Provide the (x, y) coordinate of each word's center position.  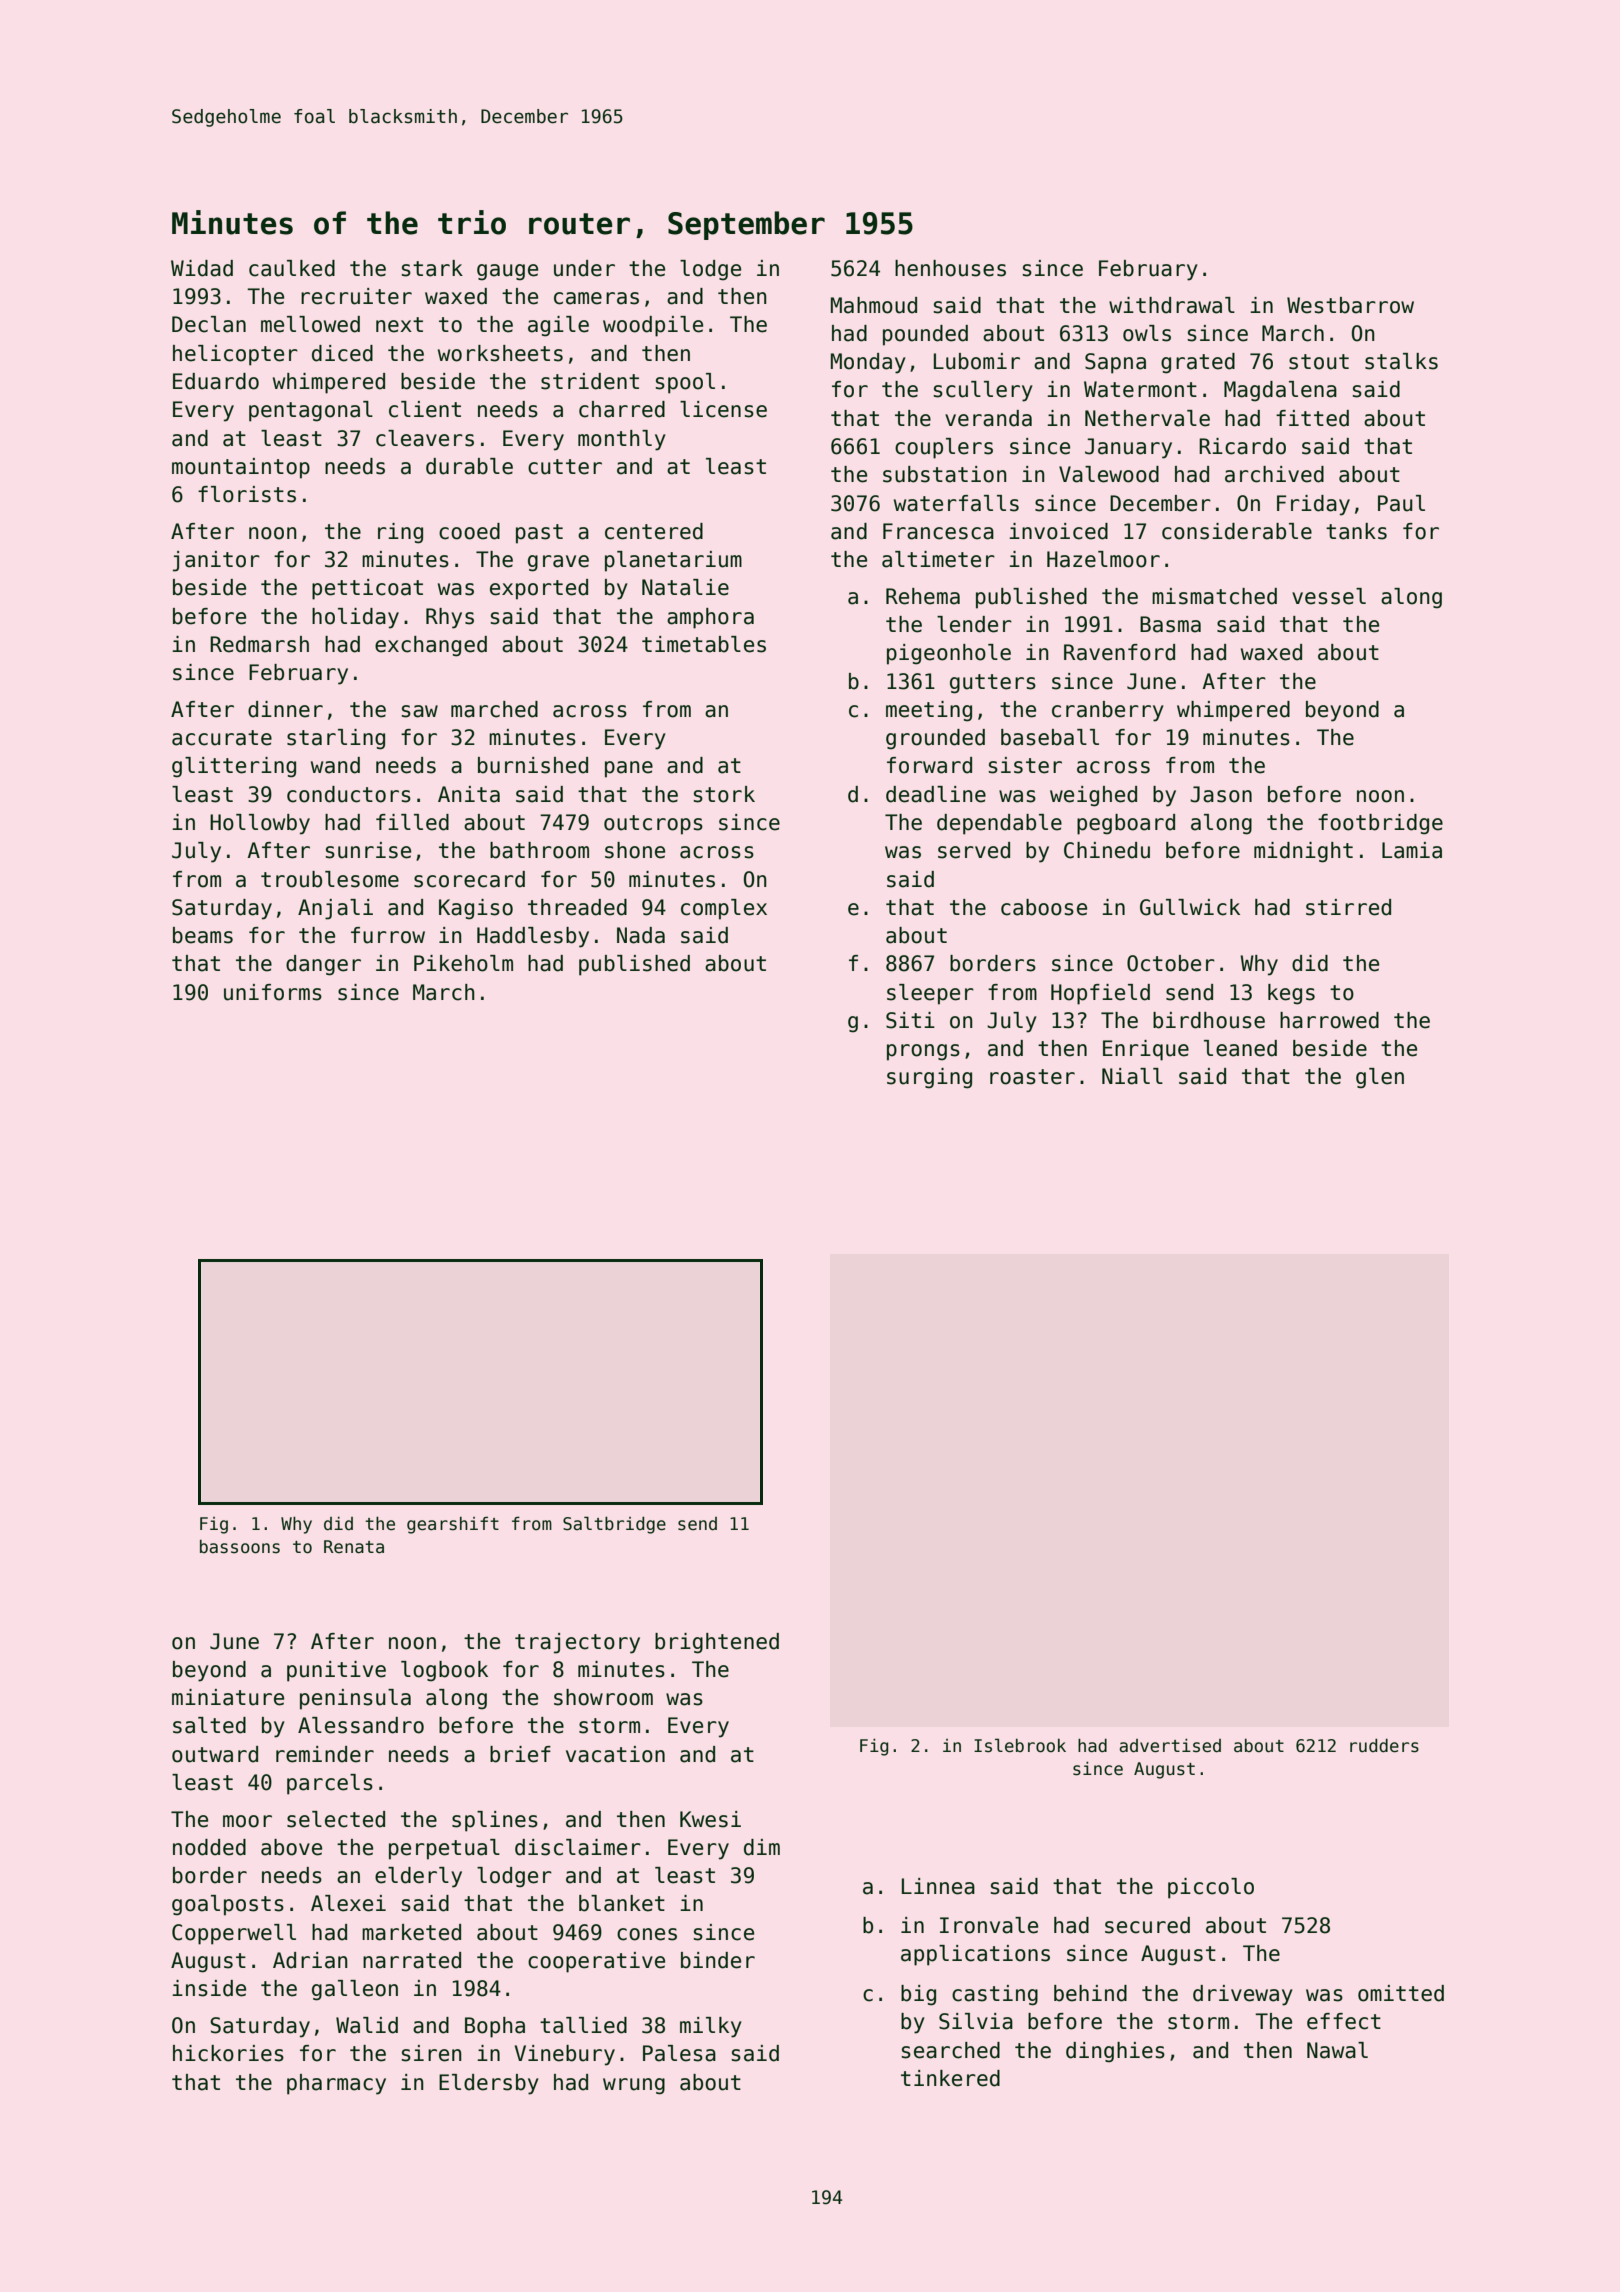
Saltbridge (614, 1525)
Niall (1132, 1076)
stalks (1401, 361)
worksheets (500, 353)
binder (718, 1960)
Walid (367, 2025)
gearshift (453, 1525)
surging (929, 1078)
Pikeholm (463, 963)
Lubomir (977, 361)
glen (1380, 1078)
